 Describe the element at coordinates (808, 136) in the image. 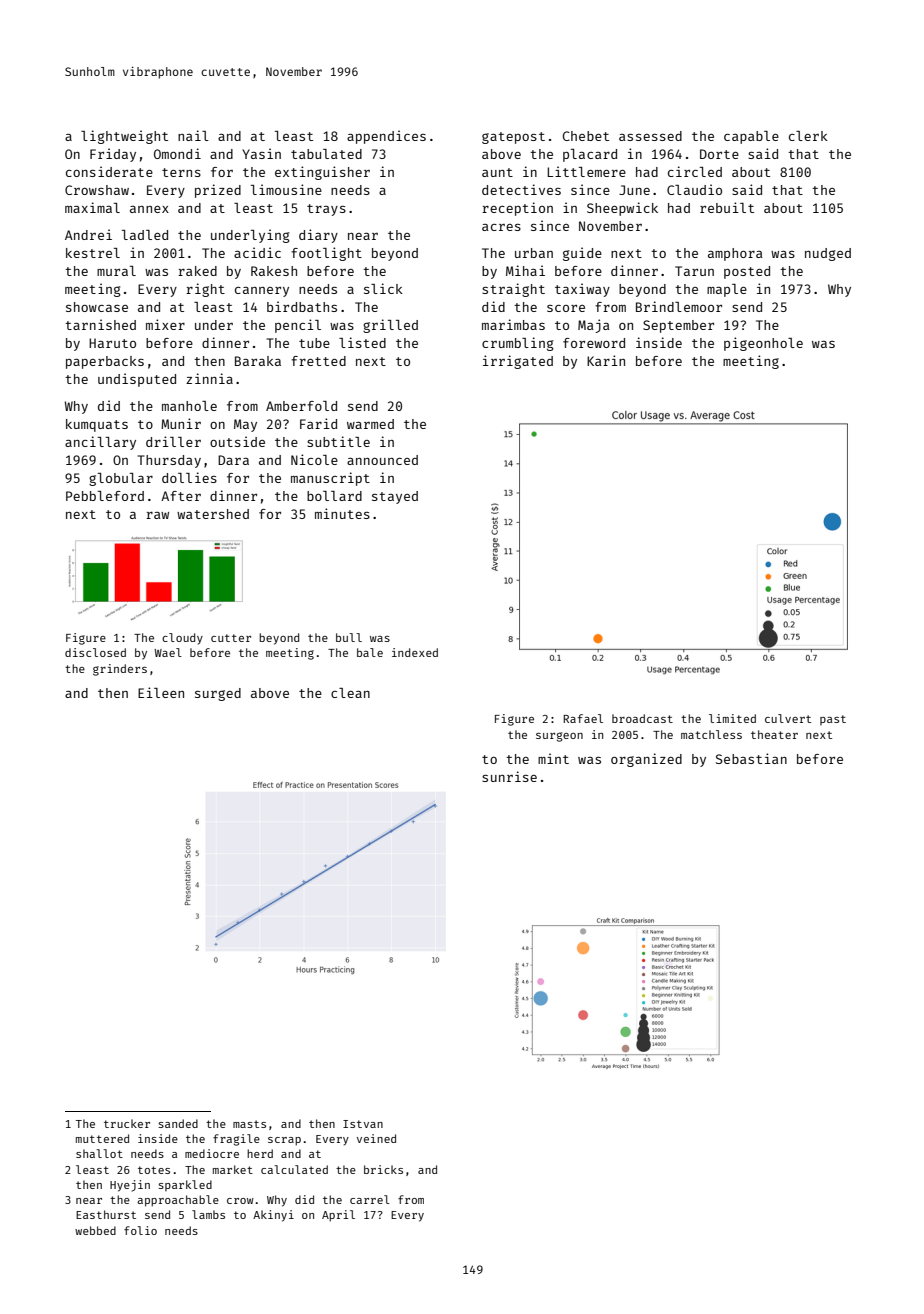

I see `clerk` at that location.
